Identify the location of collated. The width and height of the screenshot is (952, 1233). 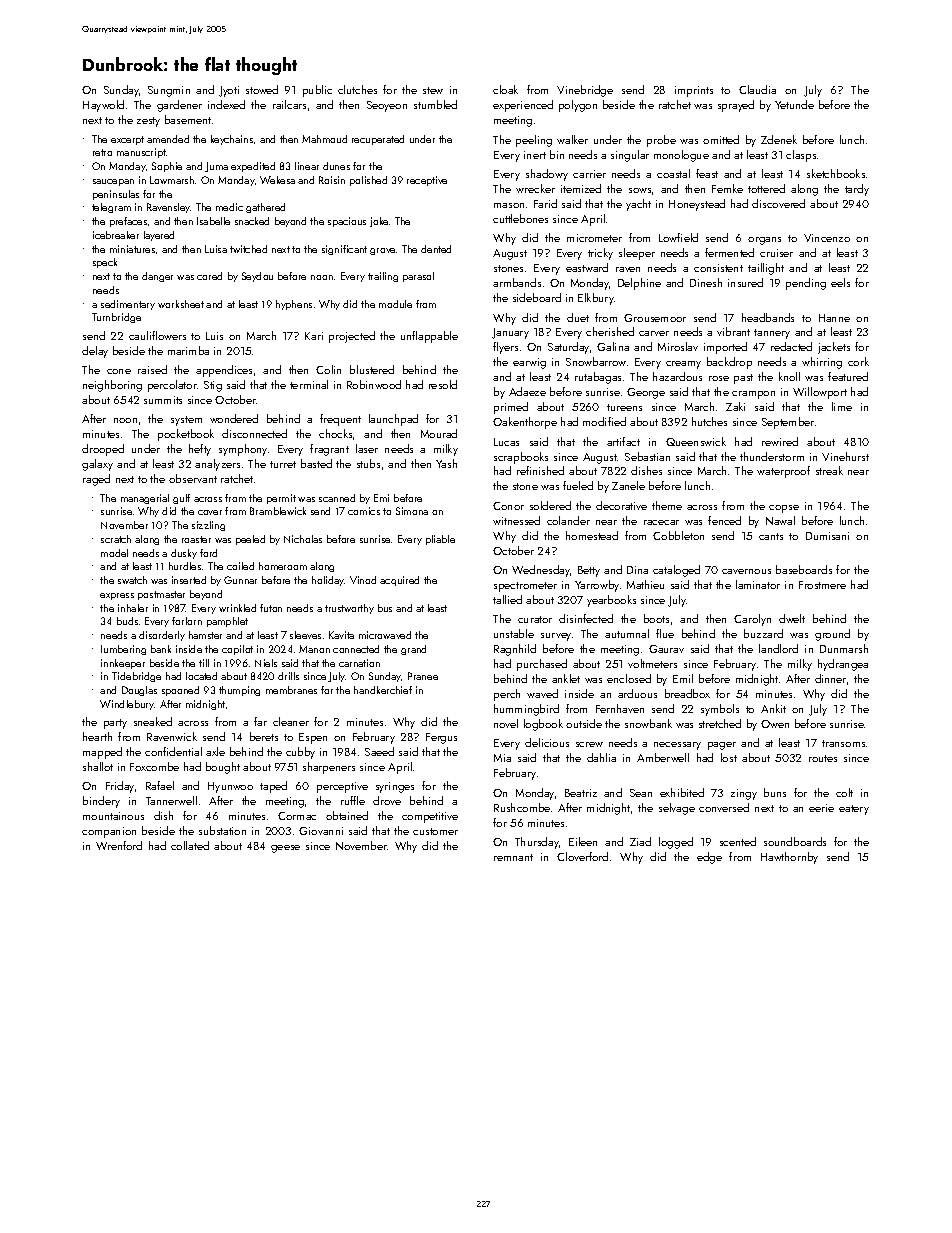
(190, 845).
